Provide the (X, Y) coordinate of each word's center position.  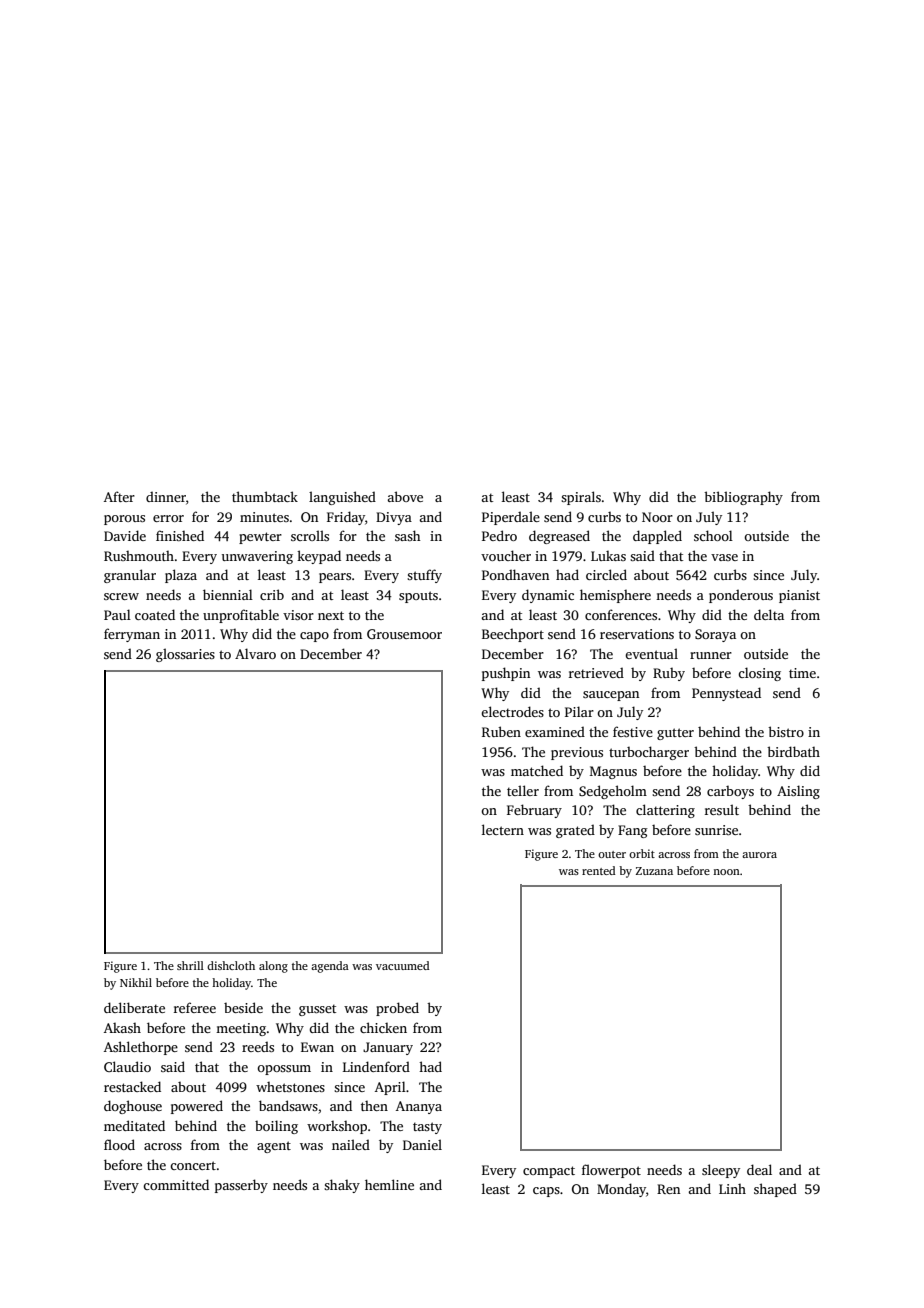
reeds (258, 1046)
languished (342, 498)
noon (726, 872)
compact (549, 1172)
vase (724, 557)
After (119, 496)
